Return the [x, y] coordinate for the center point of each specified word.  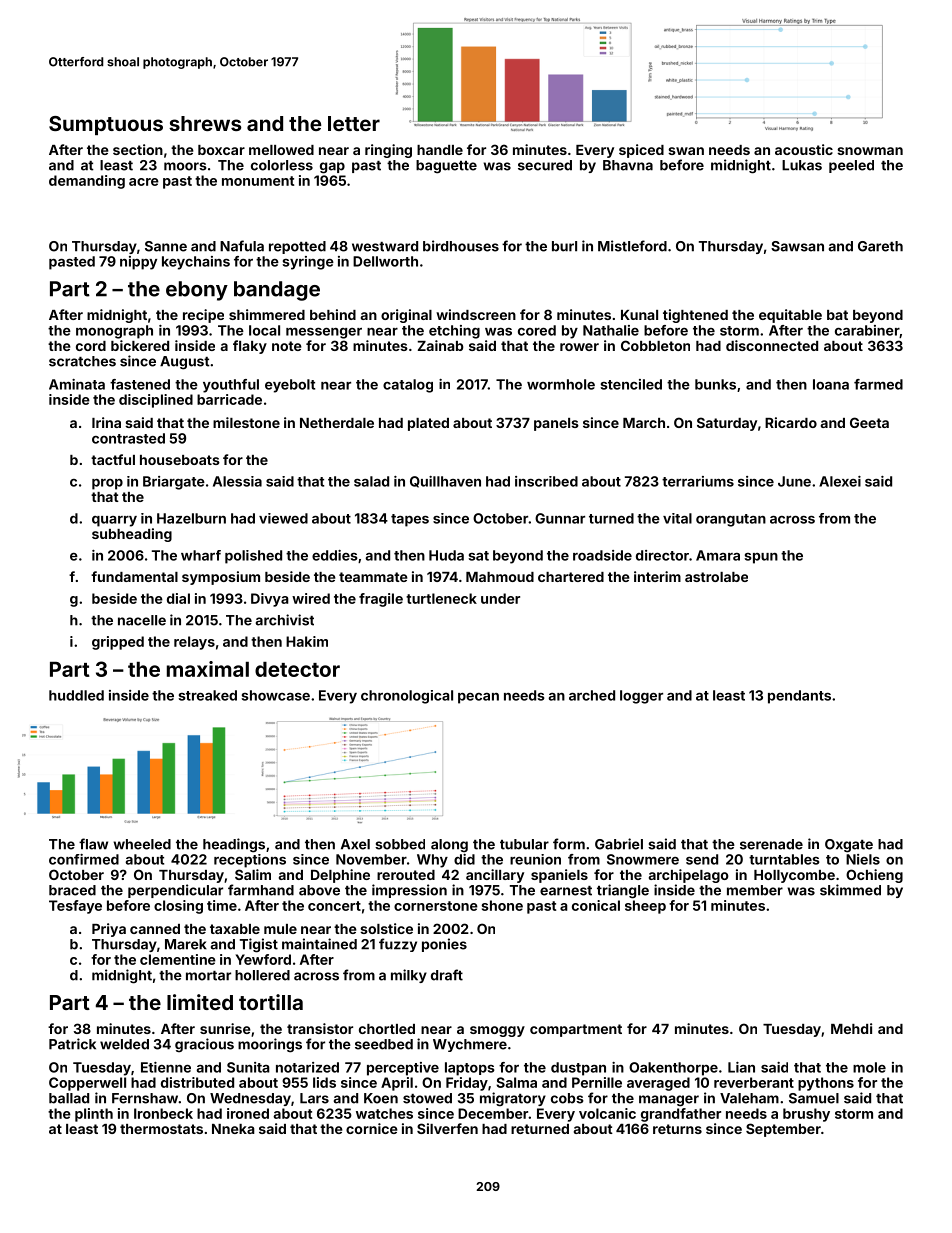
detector [297, 669]
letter [354, 123]
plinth [94, 1115]
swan [686, 151]
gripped [118, 643]
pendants [799, 697]
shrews [205, 123]
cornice [372, 1128]
